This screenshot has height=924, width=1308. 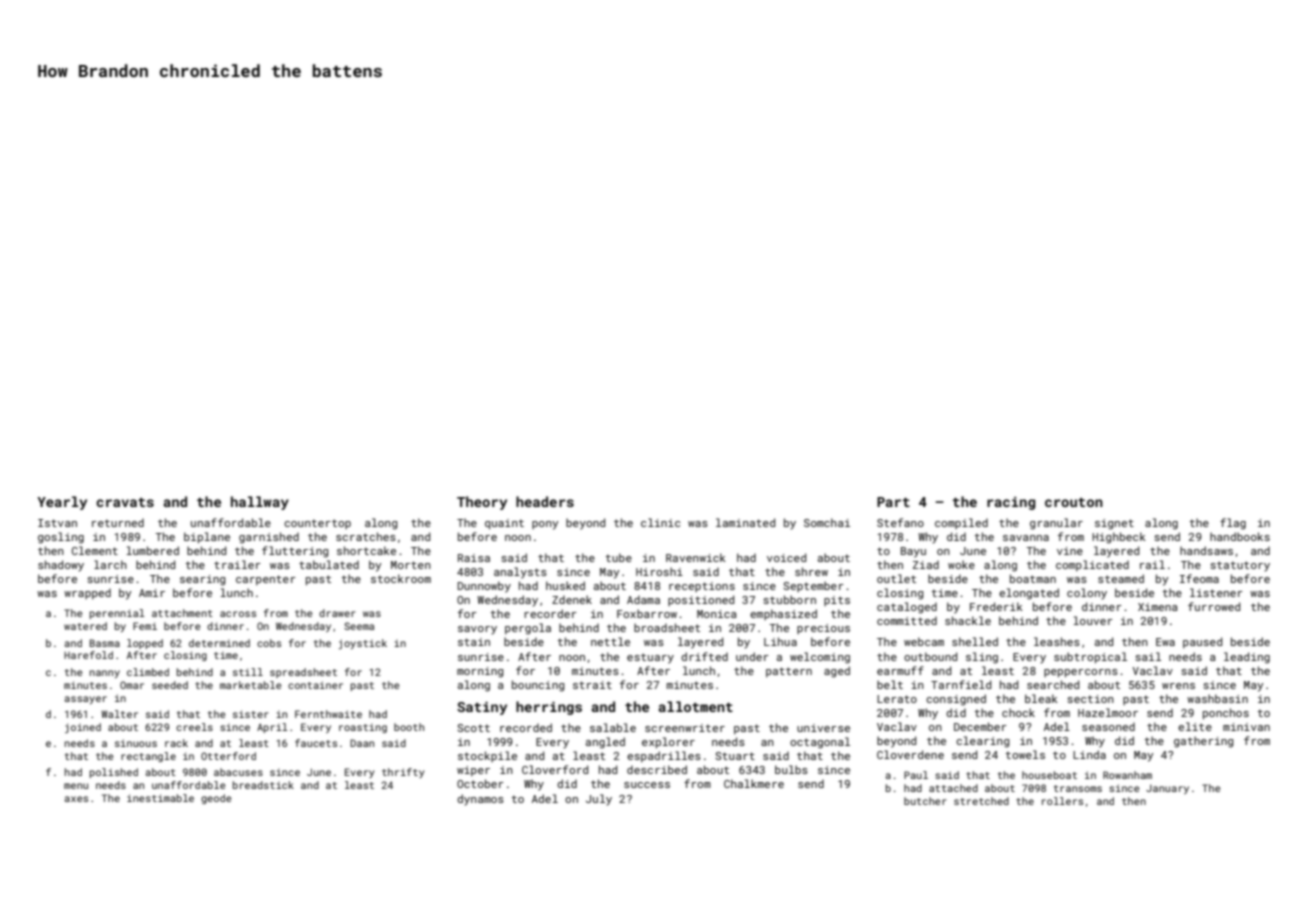 What do you see at coordinates (1093, 620) in the screenshot?
I see `louver` at bounding box center [1093, 620].
